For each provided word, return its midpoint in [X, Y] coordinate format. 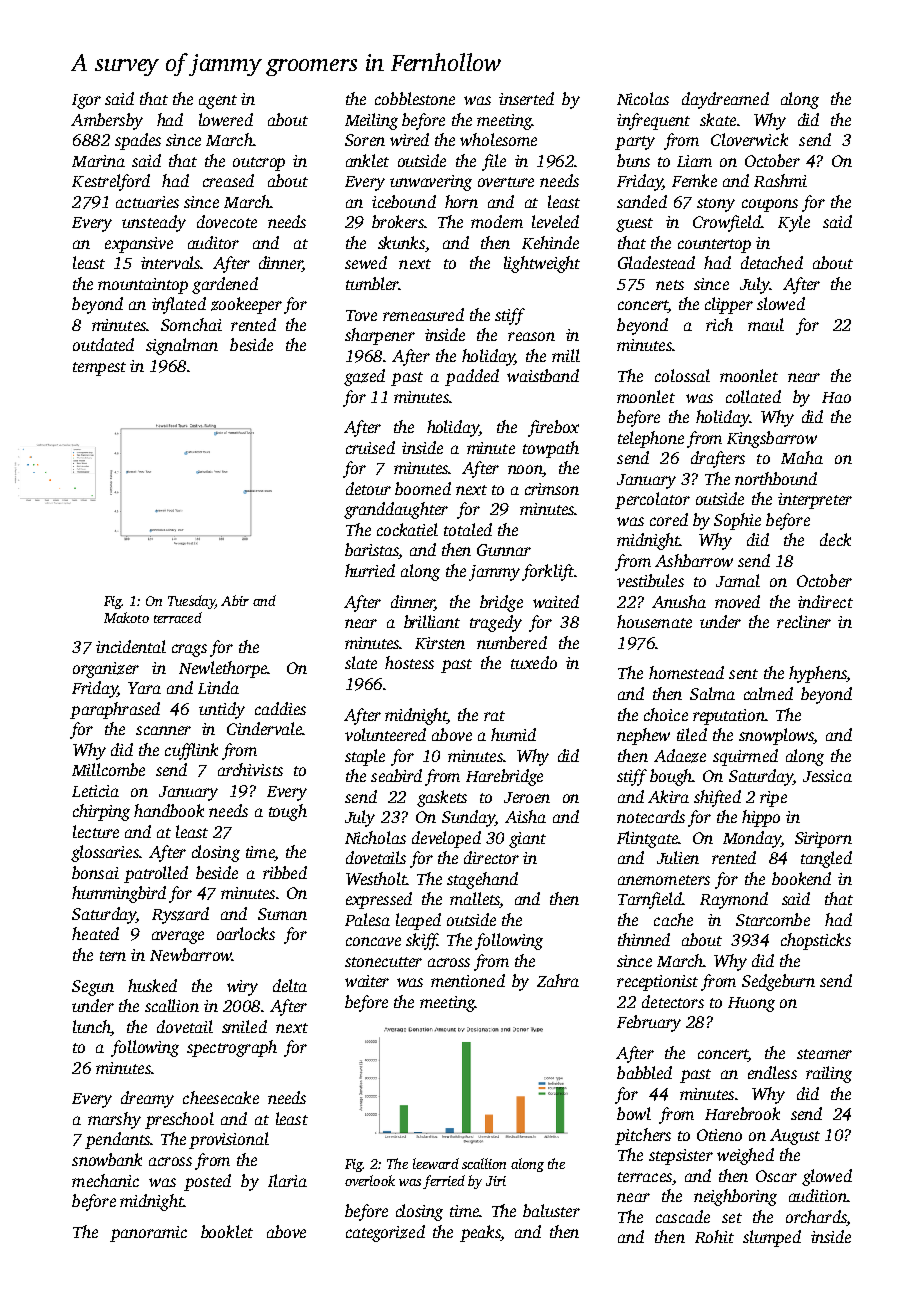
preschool [179, 1120]
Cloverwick [749, 139]
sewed [366, 262]
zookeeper [246, 305]
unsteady [154, 223]
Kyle [794, 223]
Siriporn [823, 840]
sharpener [380, 336]
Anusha [679, 601]
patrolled [156, 874]
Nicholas [375, 837]
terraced [178, 617]
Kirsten [440, 643]
